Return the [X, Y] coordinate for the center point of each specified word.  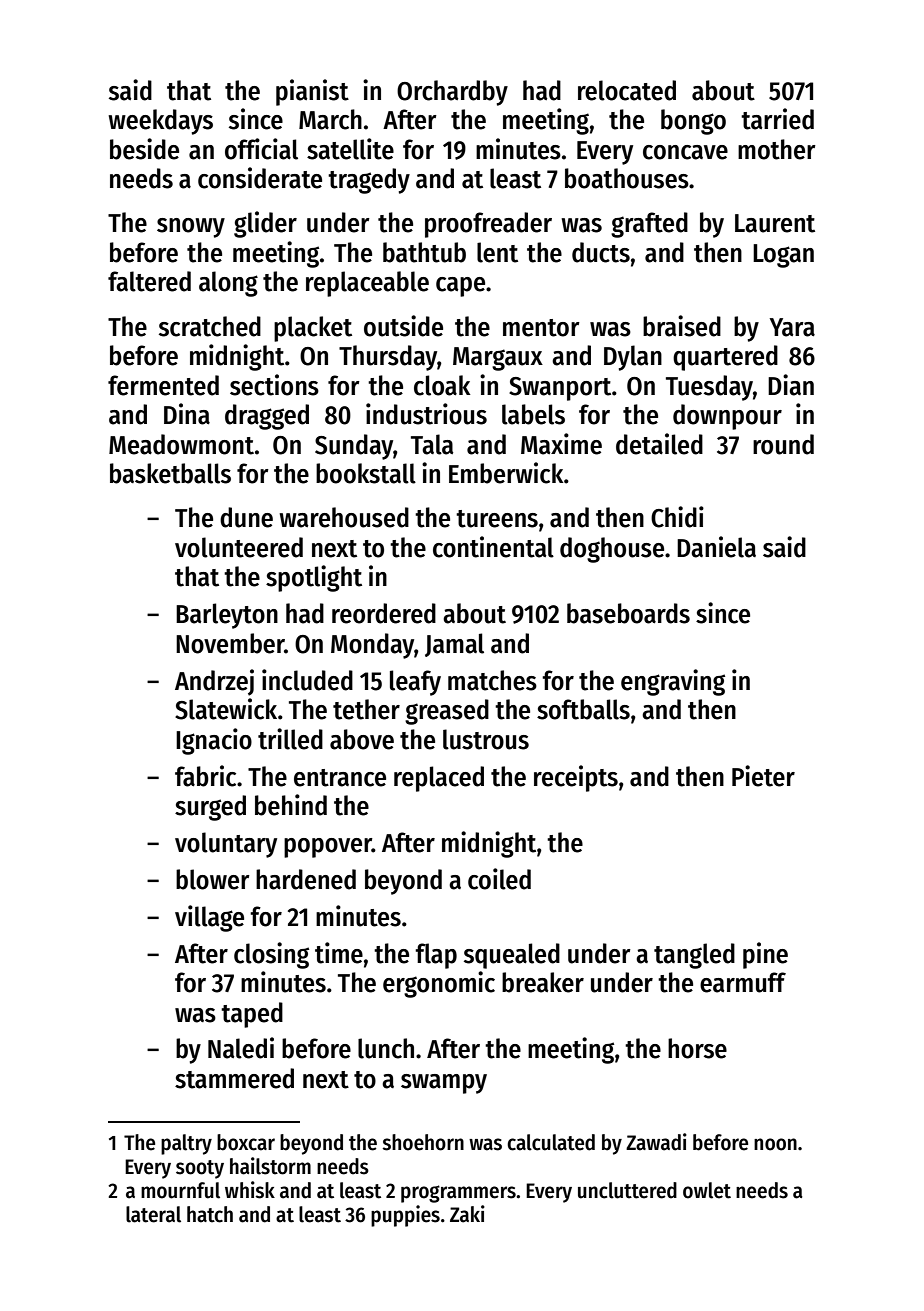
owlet [707, 1190]
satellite [350, 149]
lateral [153, 1214]
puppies [405, 1216]
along [228, 284]
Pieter [763, 776]
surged [210, 808]
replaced [439, 779]
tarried [777, 119]
